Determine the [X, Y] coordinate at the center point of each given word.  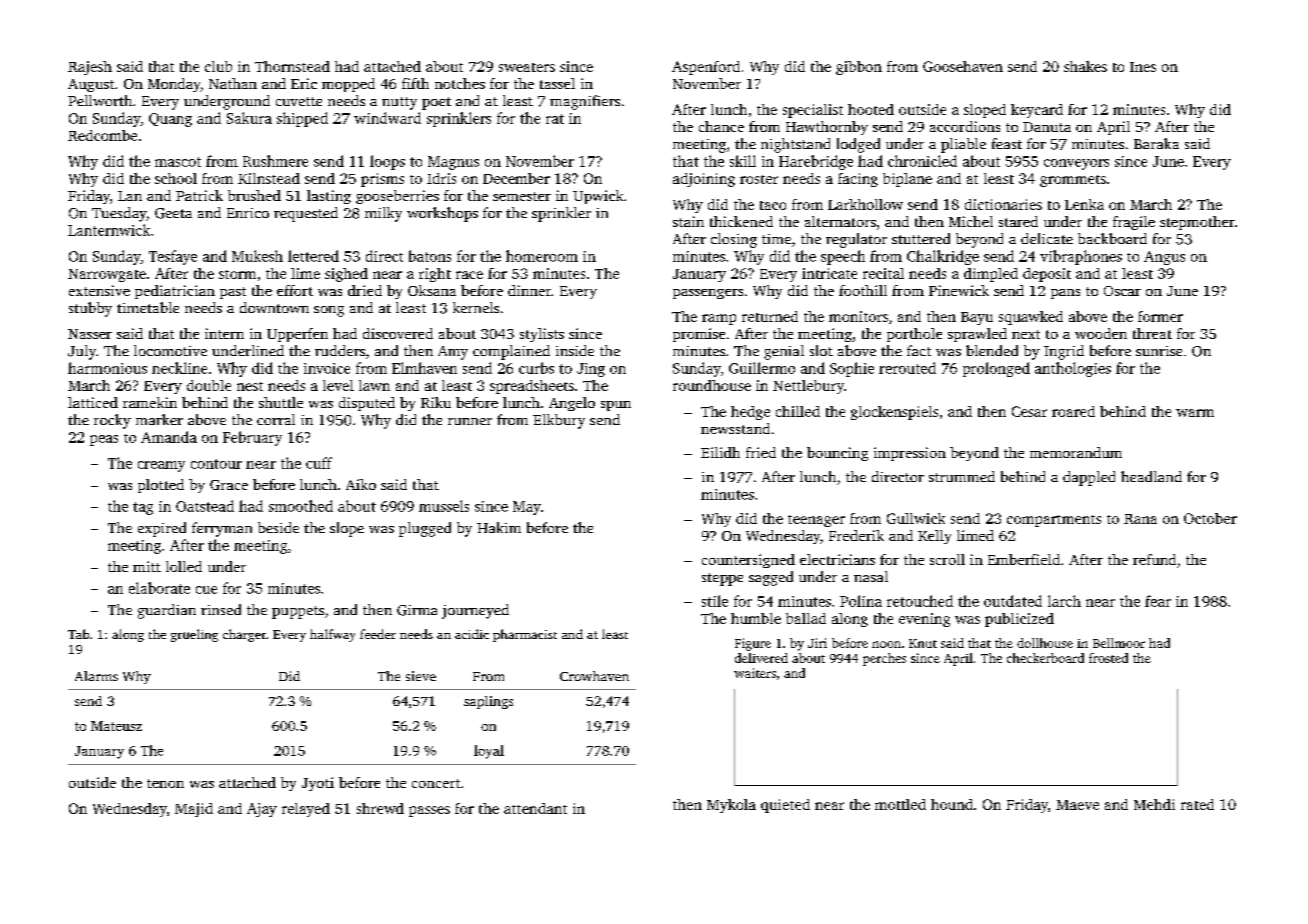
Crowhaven [594, 676]
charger [244, 635]
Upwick [598, 197]
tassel [557, 83]
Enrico [248, 213]
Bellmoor [1119, 643]
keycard [1037, 111]
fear [1158, 601]
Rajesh [90, 68]
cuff [319, 463]
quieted [785, 806]
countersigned [748, 561]
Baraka [1156, 143]
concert [436, 783]
